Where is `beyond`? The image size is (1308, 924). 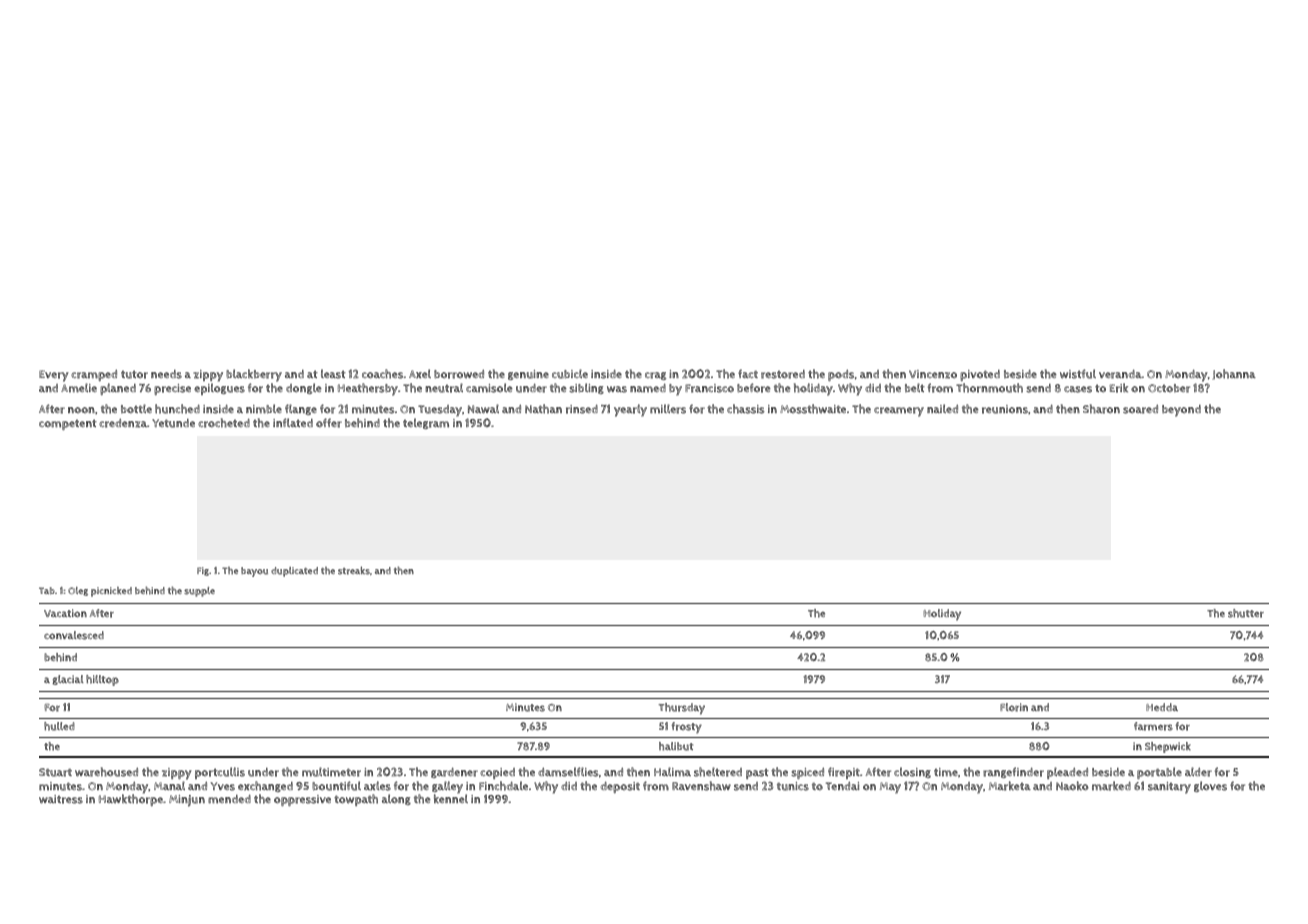 beyond is located at coordinates (1181, 411).
